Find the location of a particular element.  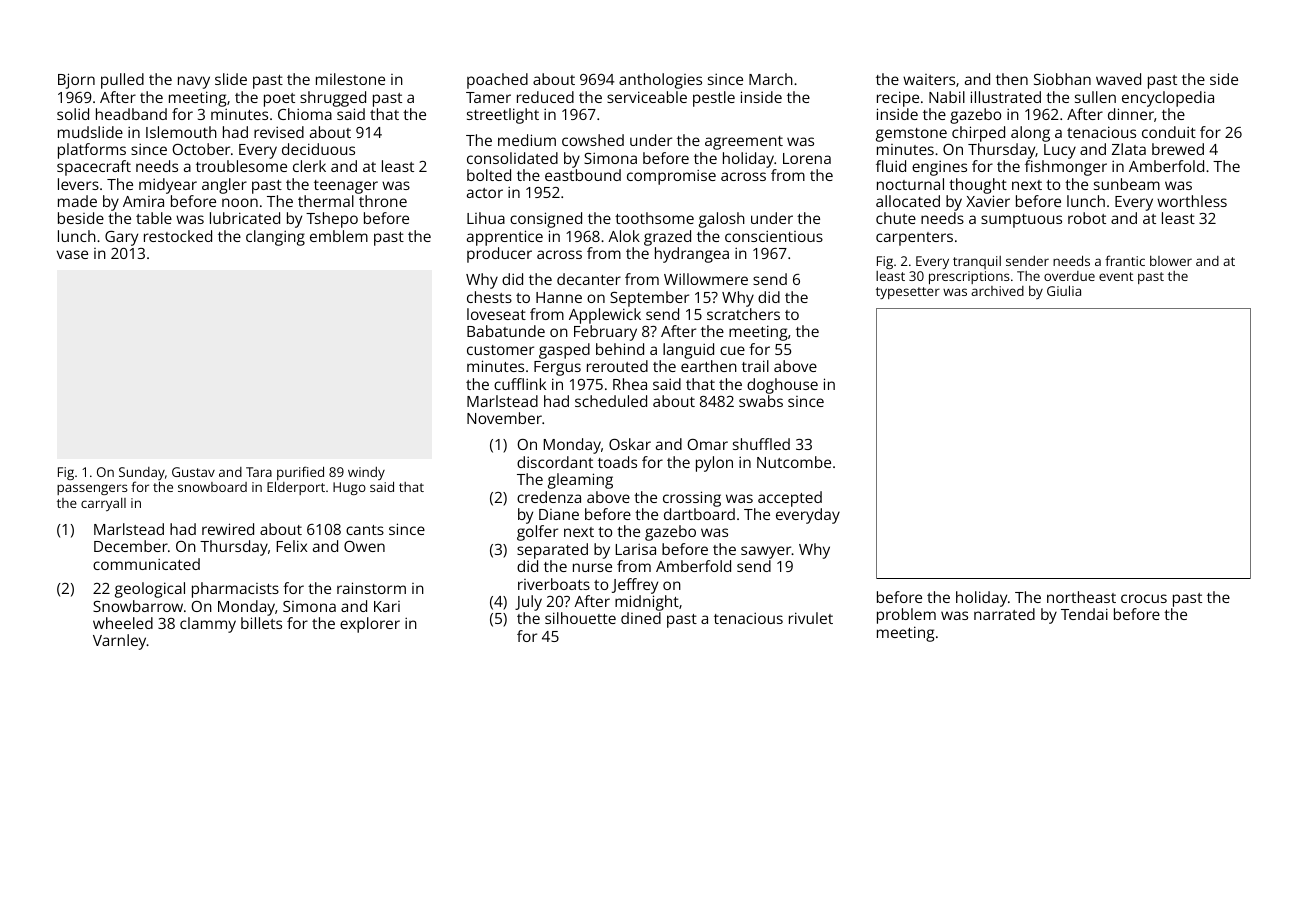

consigned is located at coordinates (546, 220).
